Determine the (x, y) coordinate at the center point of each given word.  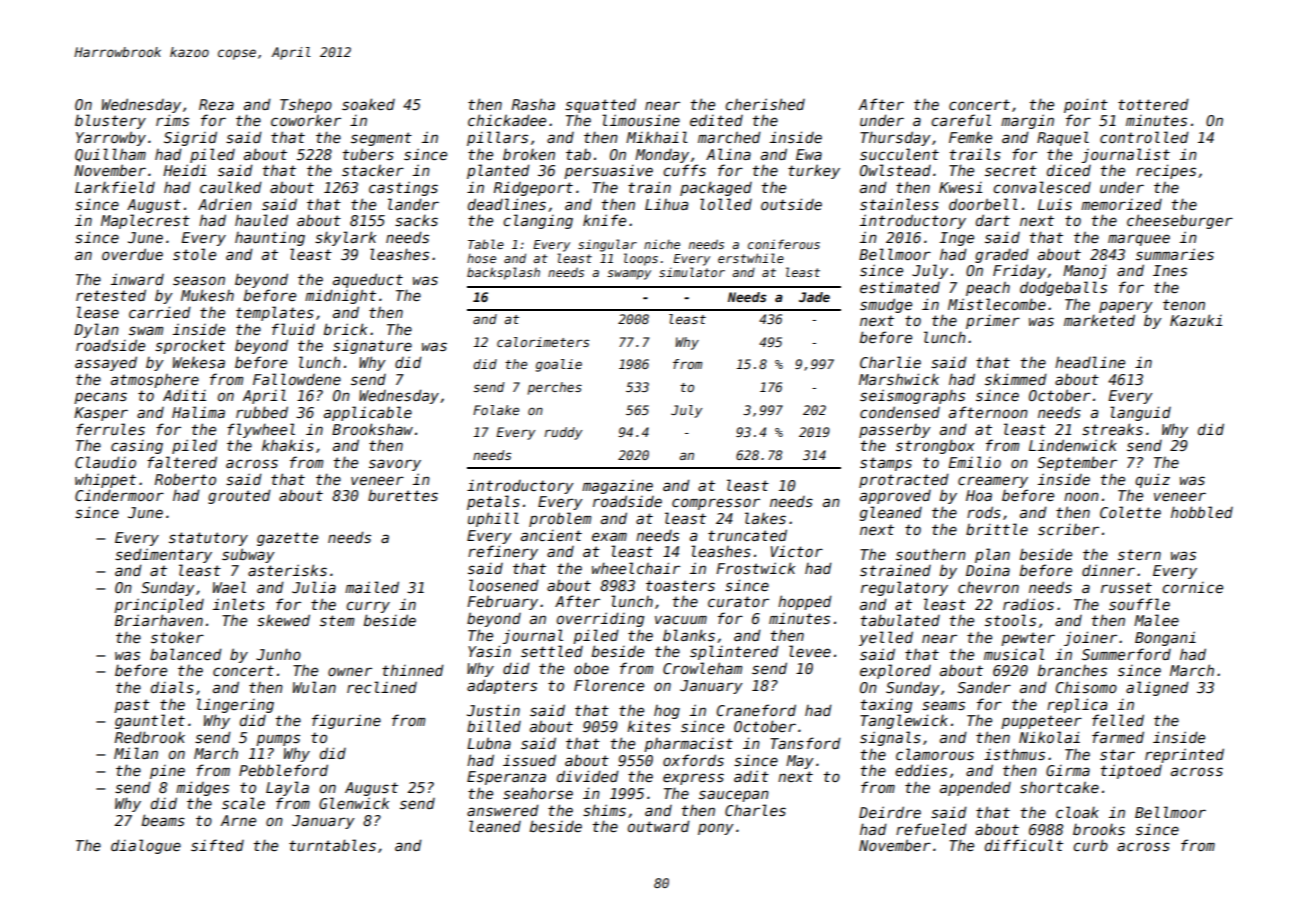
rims (172, 120)
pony (716, 829)
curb (1090, 845)
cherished (765, 104)
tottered (1153, 104)
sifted (217, 845)
